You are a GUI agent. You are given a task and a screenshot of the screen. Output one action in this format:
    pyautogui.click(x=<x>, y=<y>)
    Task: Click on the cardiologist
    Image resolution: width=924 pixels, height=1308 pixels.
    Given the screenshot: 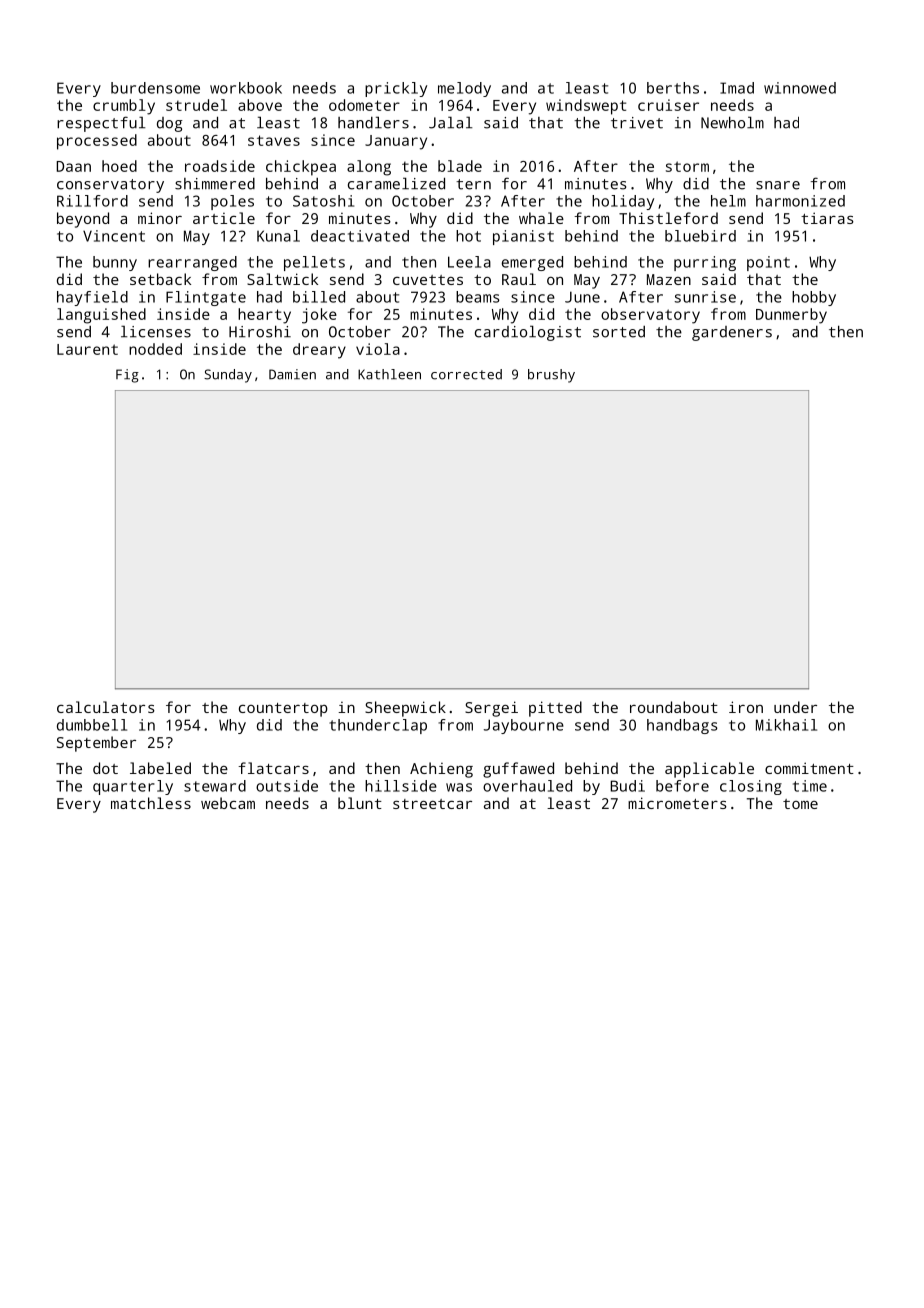 What is the action you would take?
    pyautogui.click(x=528, y=333)
